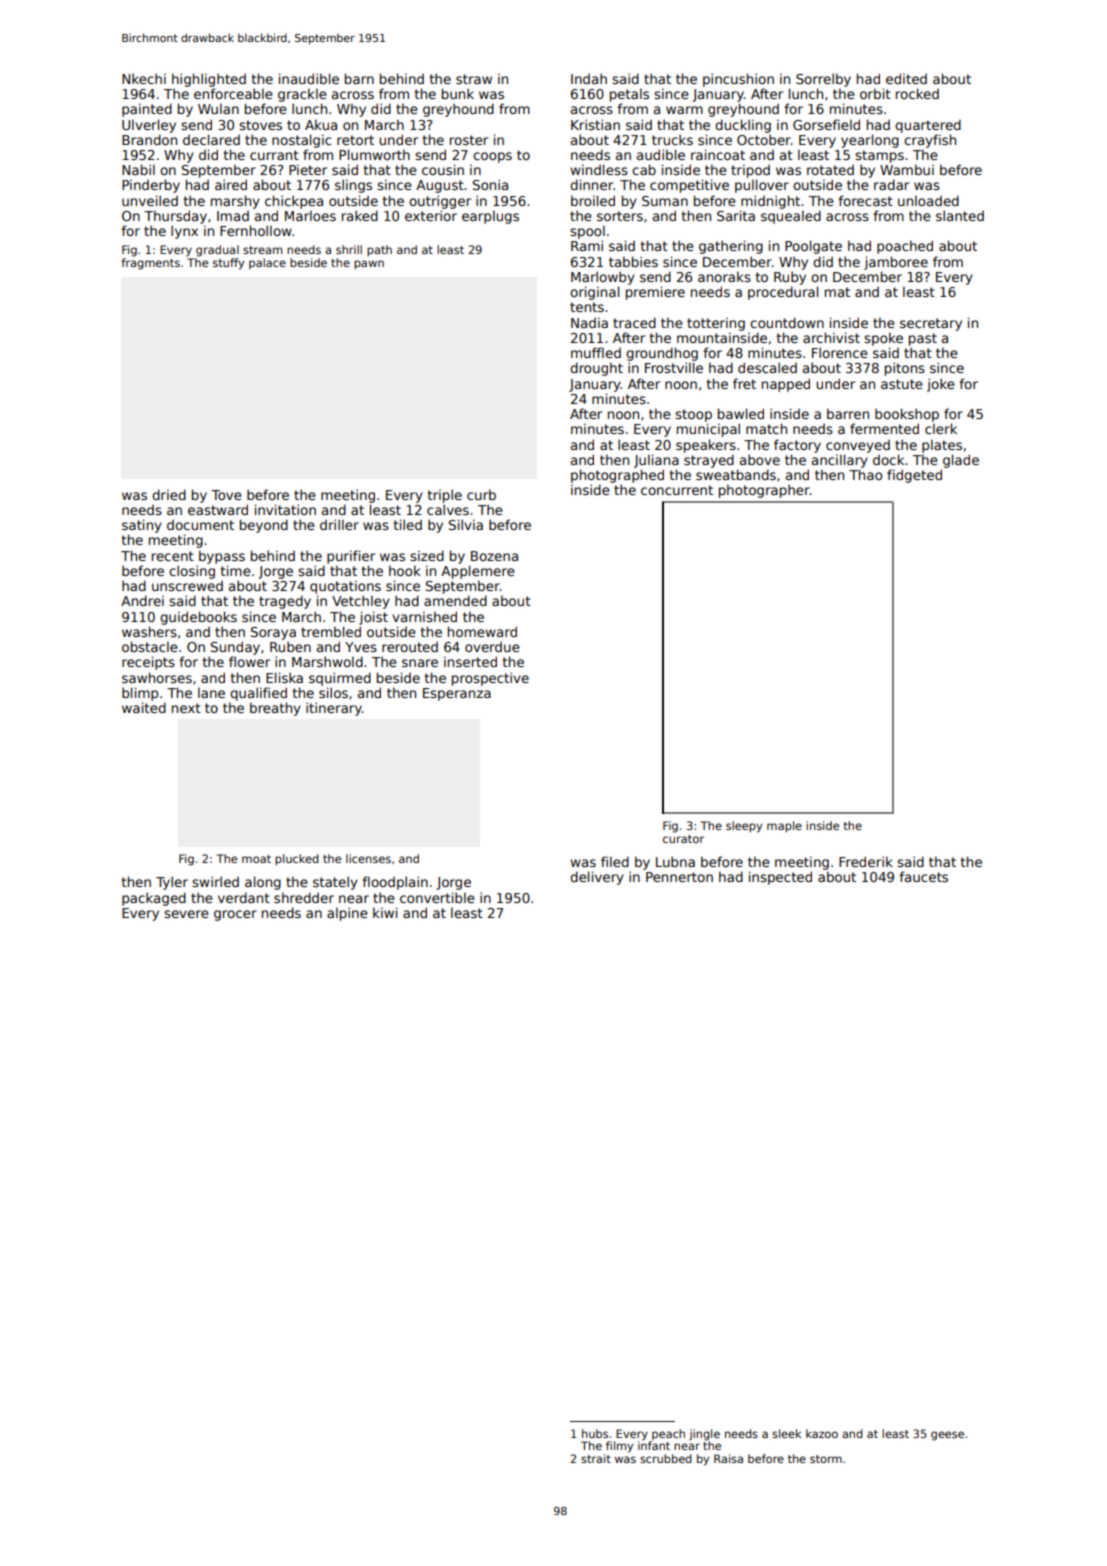 The image size is (1107, 1566). What do you see at coordinates (222, 557) in the screenshot?
I see `bypass` at bounding box center [222, 557].
